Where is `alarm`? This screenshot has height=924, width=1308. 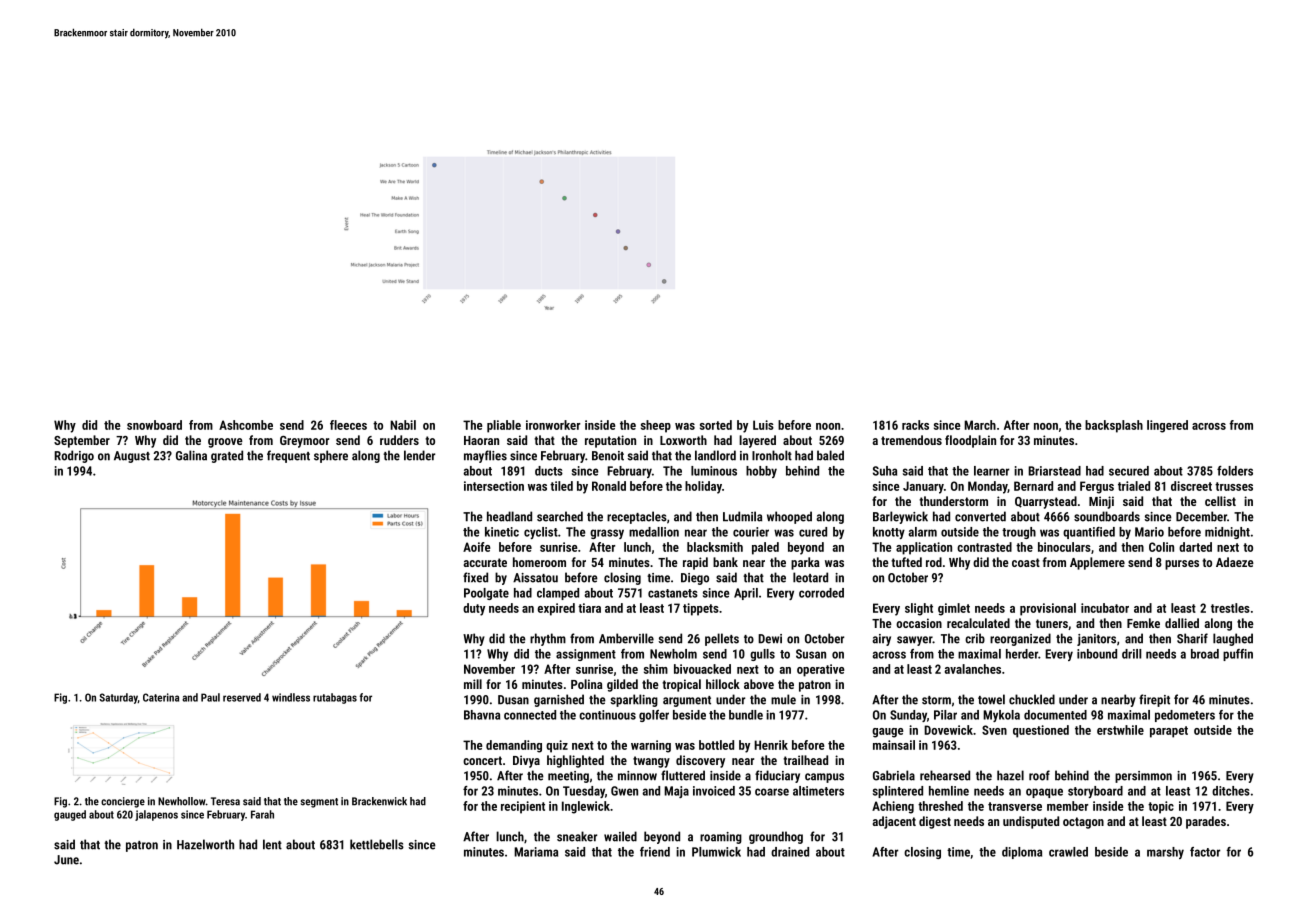 alarm is located at coordinates (922, 532).
